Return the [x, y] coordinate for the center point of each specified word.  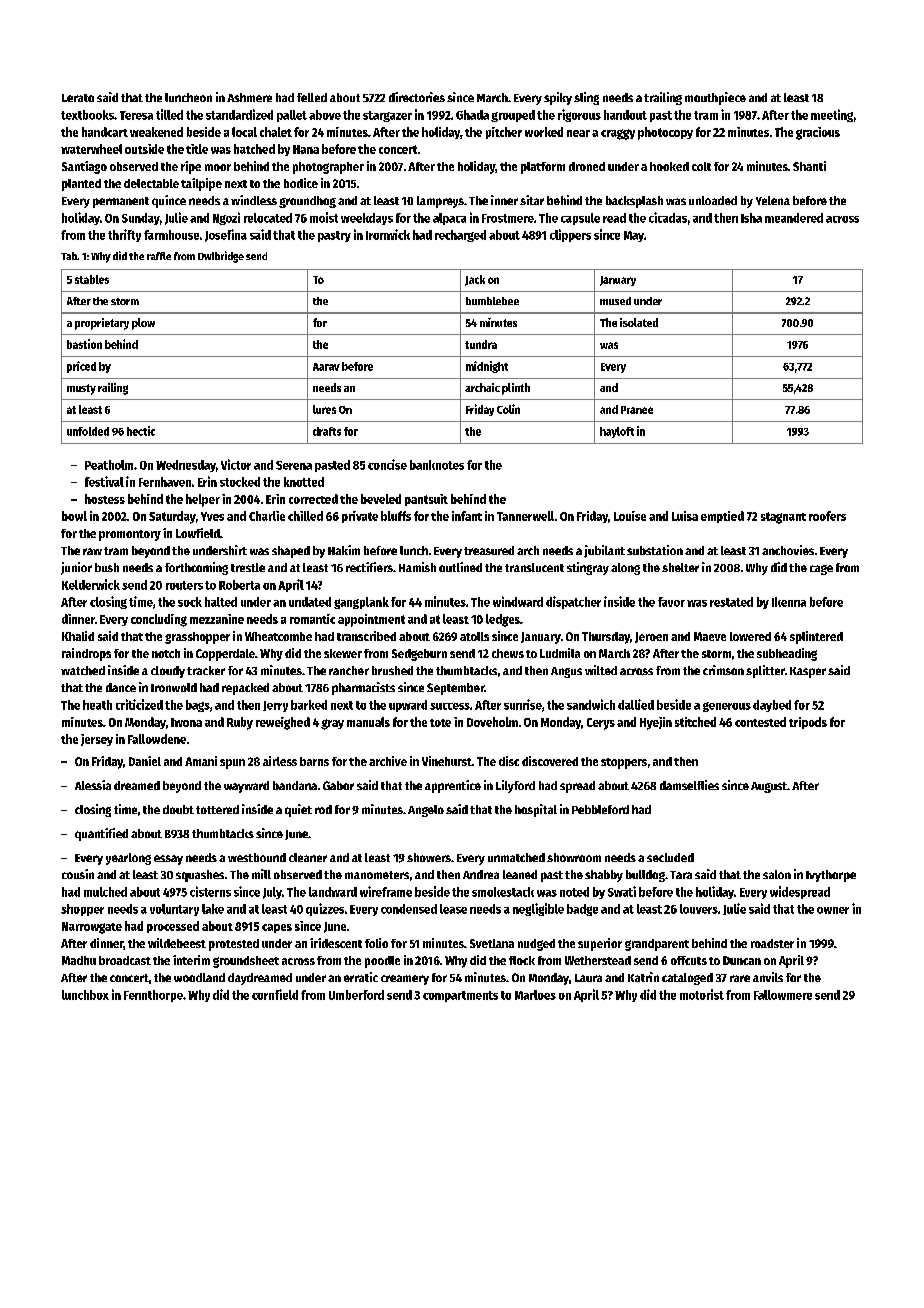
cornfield [275, 994]
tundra [481, 344]
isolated [639, 322]
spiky [558, 98]
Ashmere [249, 97]
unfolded [88, 431]
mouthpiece [715, 98]
